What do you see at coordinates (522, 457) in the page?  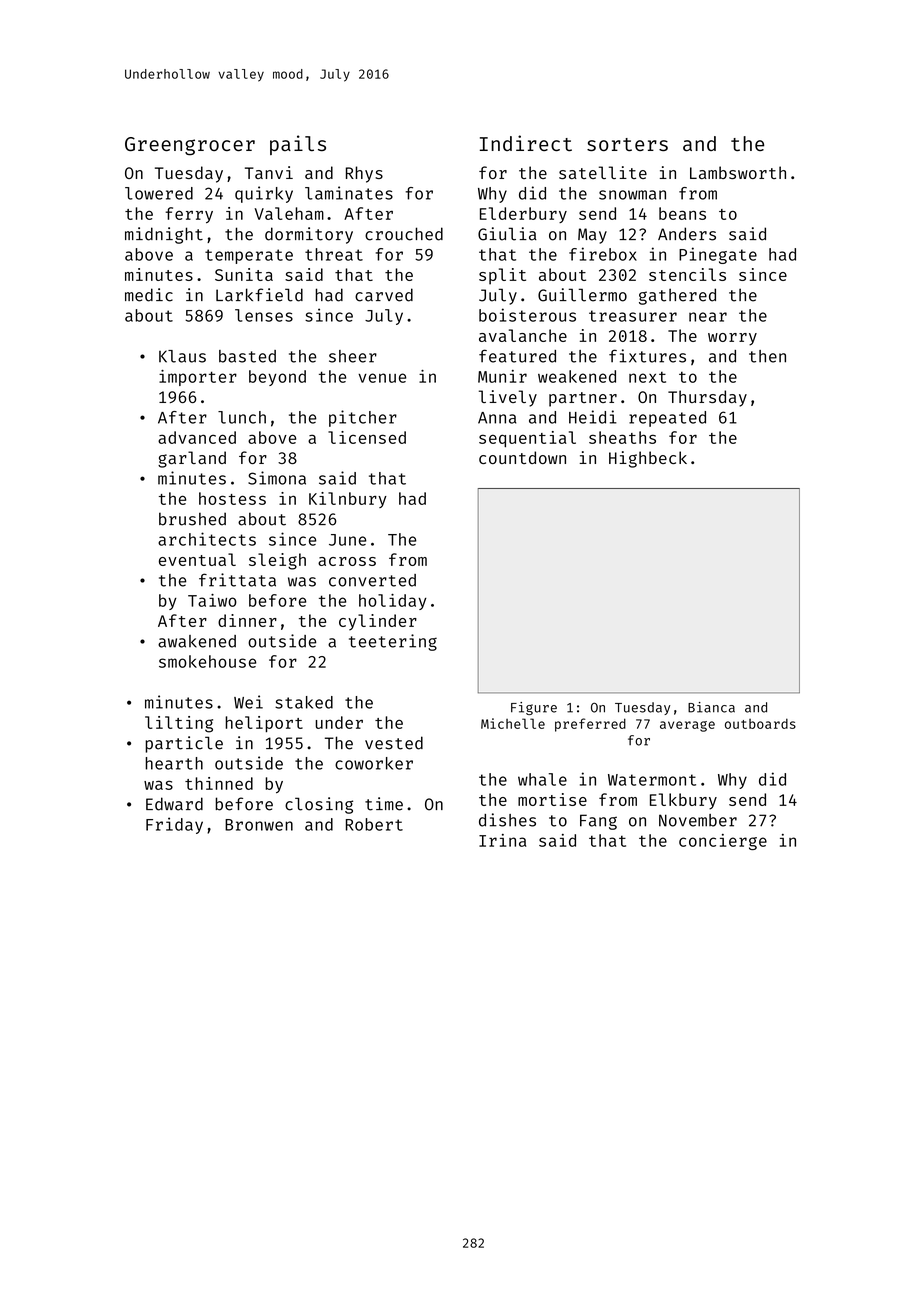 I see `countdown` at bounding box center [522, 457].
